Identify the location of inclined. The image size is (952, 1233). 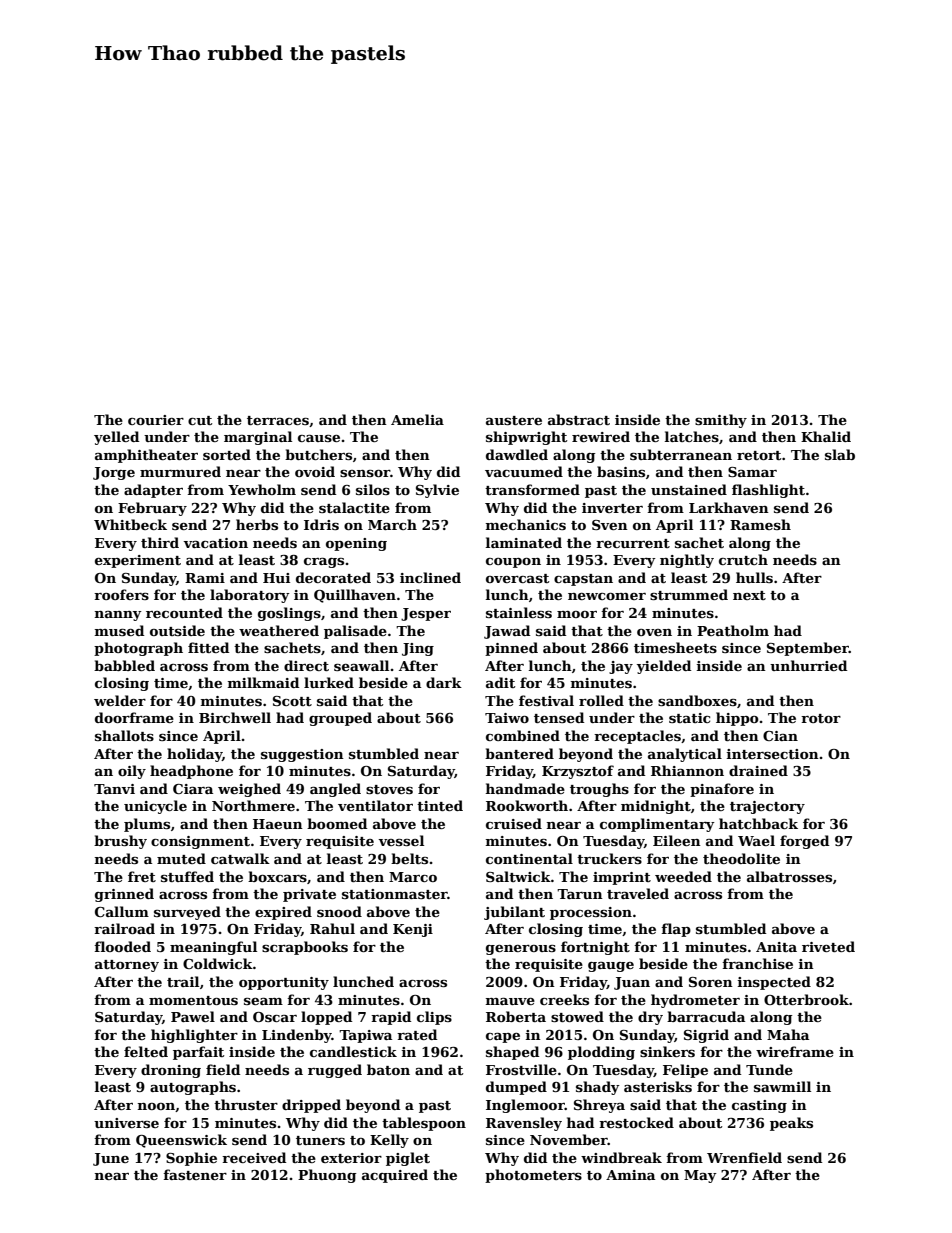
(430, 577).
